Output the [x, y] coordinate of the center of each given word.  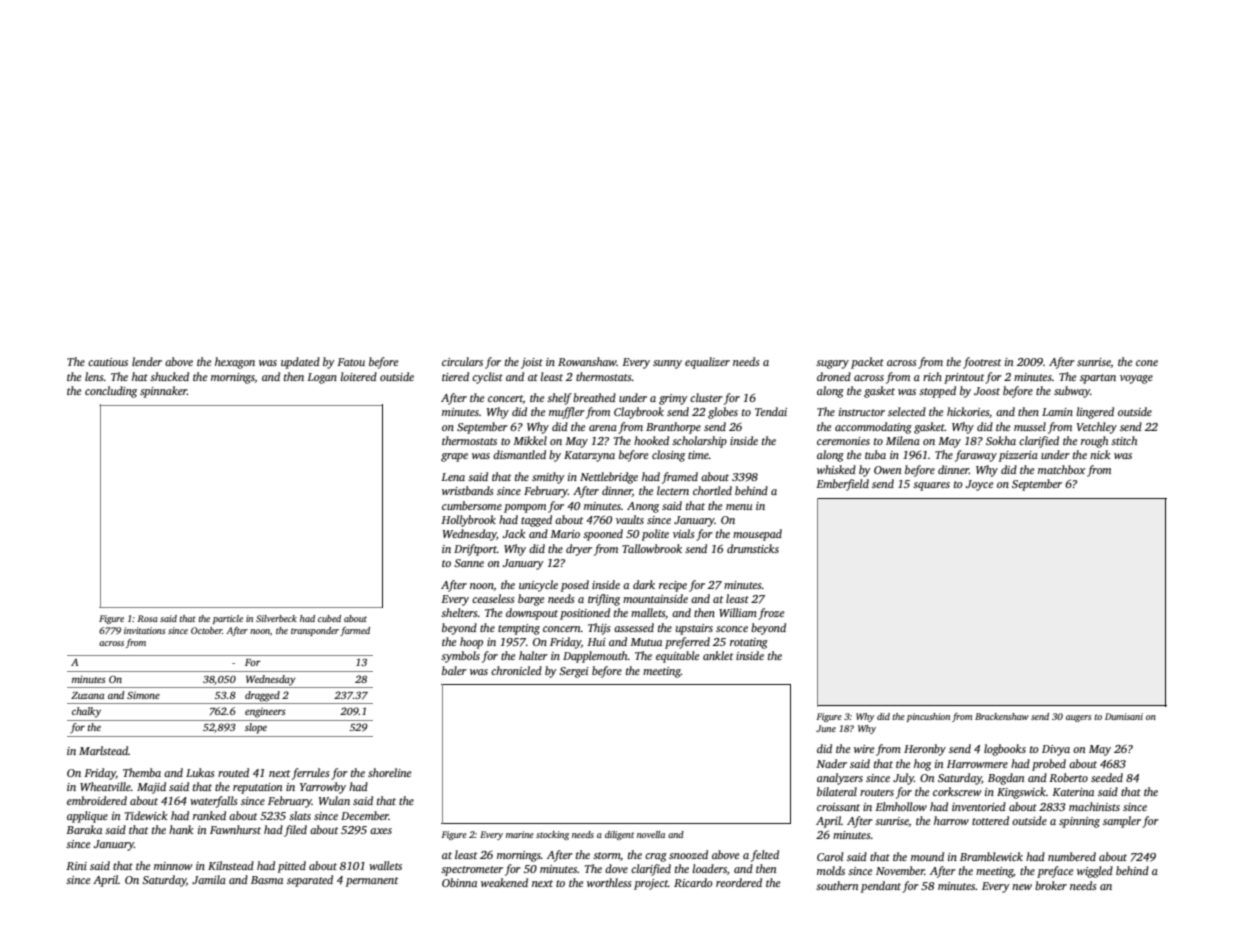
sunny [667, 364]
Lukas [200, 772]
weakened [504, 882]
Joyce [980, 485]
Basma [267, 880]
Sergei [574, 672]
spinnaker [163, 392]
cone [1147, 363]
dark [644, 584]
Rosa [147, 618]
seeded [1107, 777]
